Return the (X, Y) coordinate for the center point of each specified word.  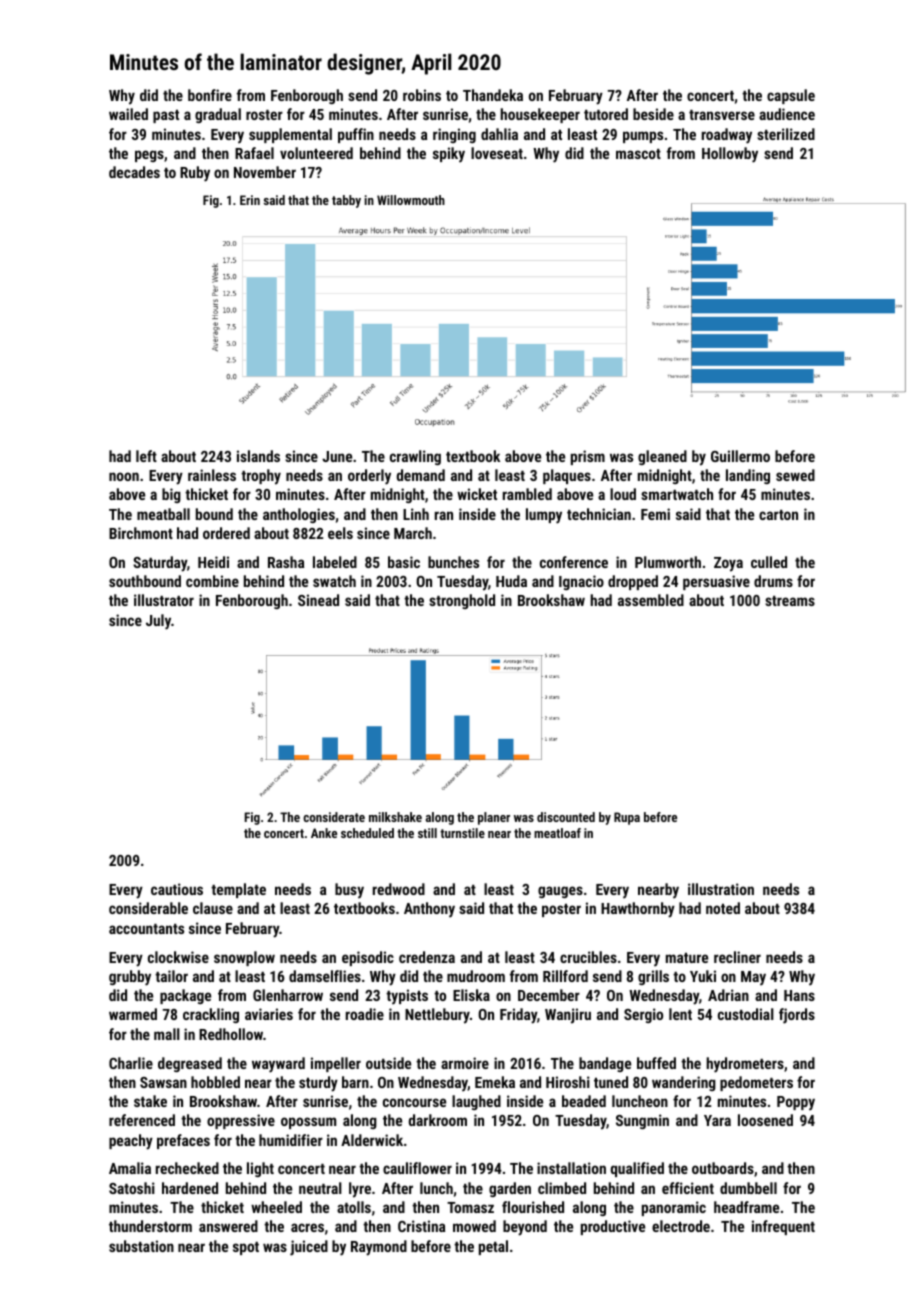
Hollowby (730, 155)
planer (494, 818)
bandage (605, 1064)
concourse (414, 1102)
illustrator (164, 600)
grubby (130, 978)
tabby (346, 201)
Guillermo (740, 456)
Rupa (627, 818)
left (146, 456)
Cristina (421, 1226)
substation (141, 1246)
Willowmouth (411, 200)
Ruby (195, 174)
